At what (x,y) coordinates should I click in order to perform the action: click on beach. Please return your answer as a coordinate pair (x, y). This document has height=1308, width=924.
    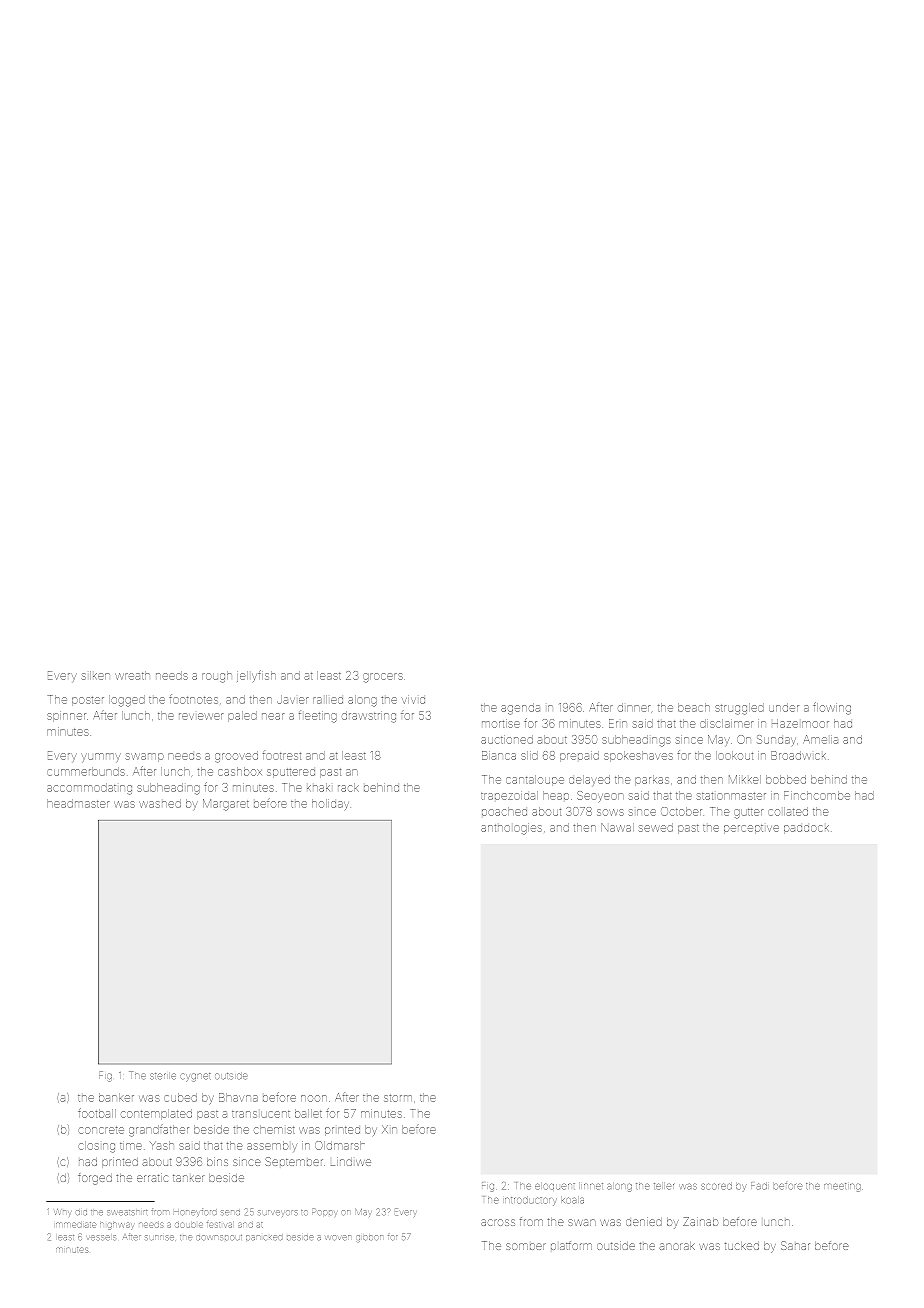
    Looking at the image, I should click on (694, 707).
